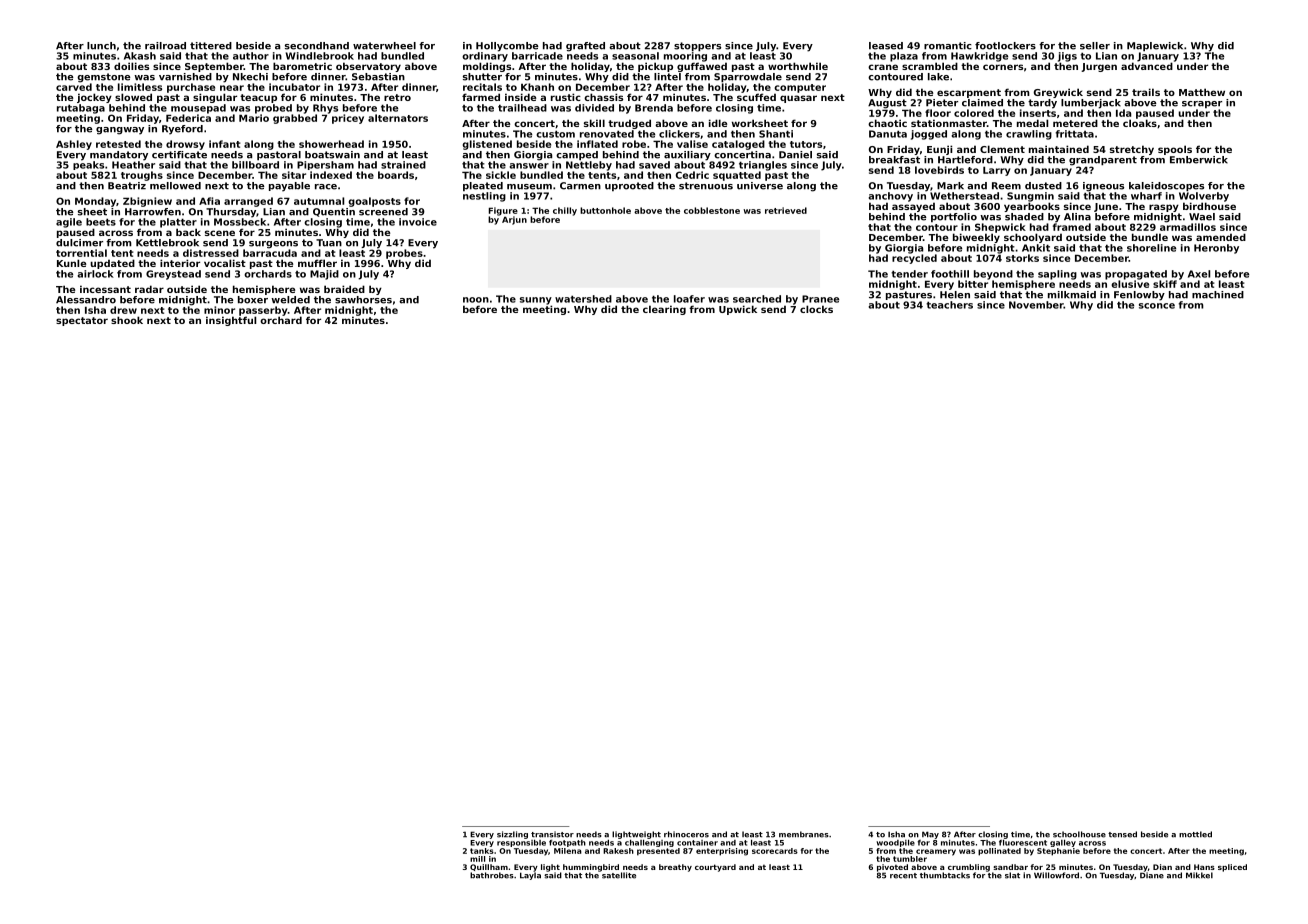 This screenshot has width=1308, height=924. What do you see at coordinates (804, 834) in the screenshot?
I see `membranes` at bounding box center [804, 834].
